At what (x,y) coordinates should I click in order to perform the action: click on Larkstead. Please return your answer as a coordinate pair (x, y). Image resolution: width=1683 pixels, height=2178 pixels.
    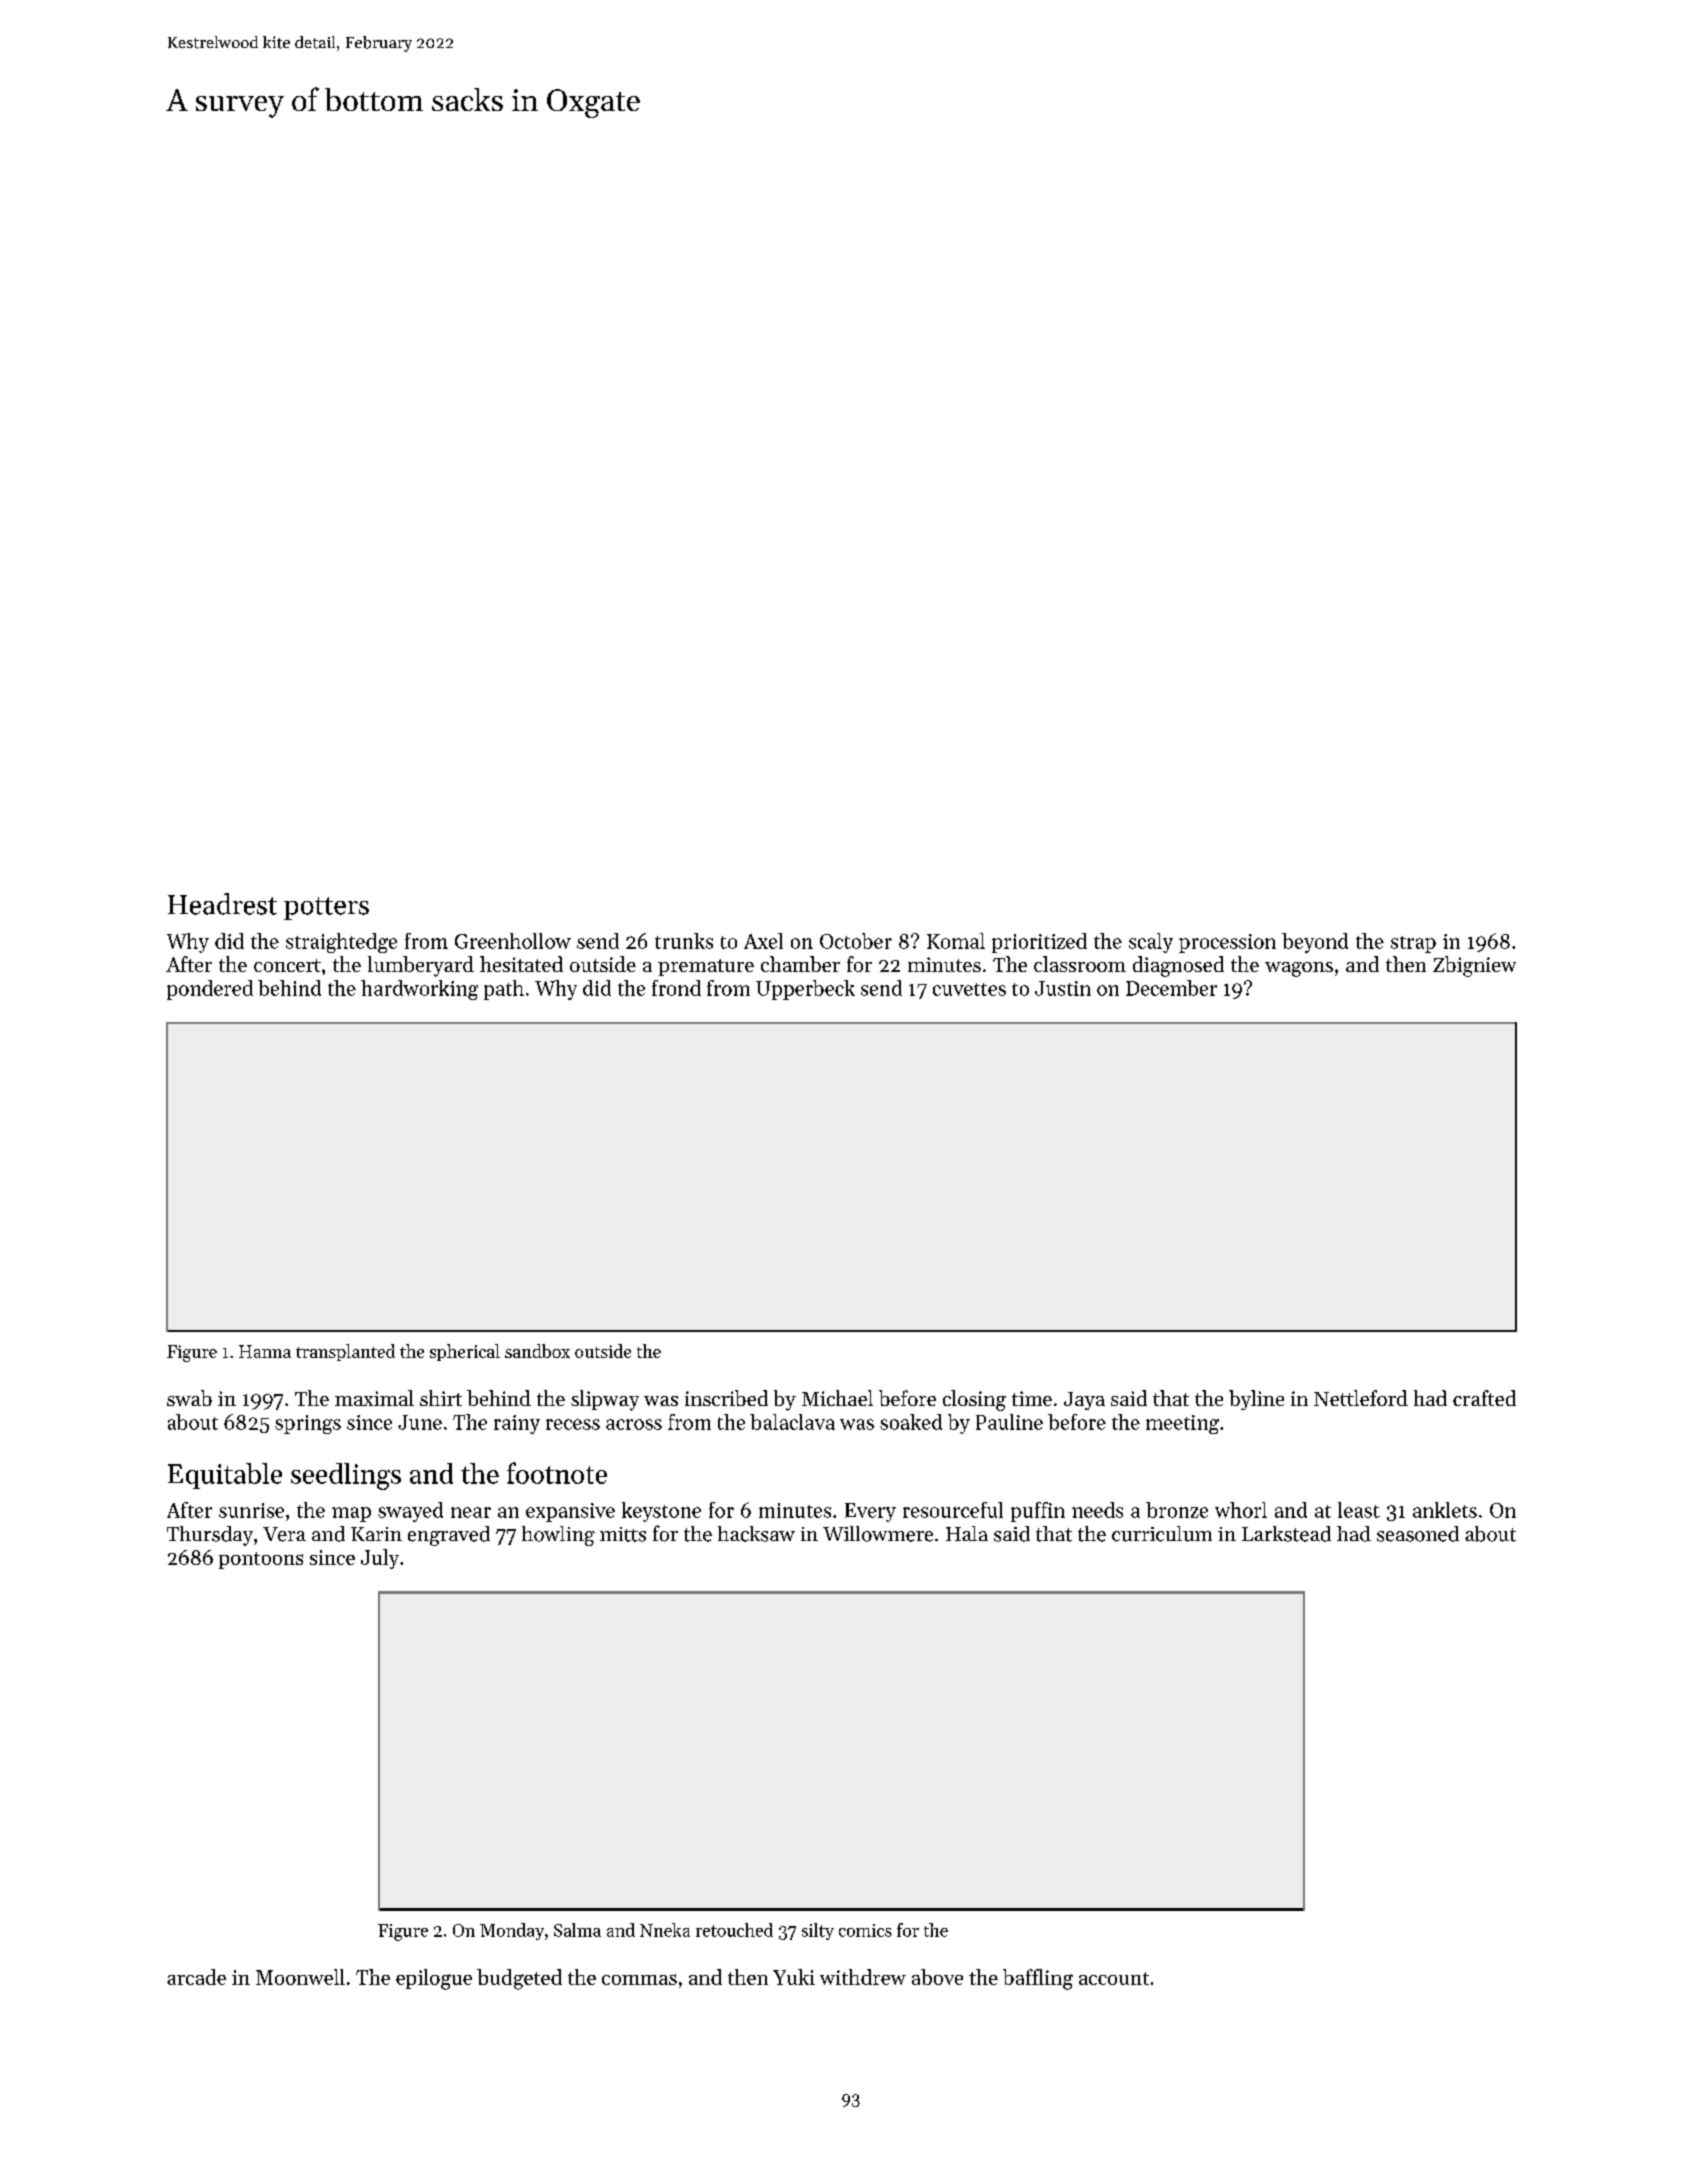
    Looking at the image, I should click on (1286, 1534).
